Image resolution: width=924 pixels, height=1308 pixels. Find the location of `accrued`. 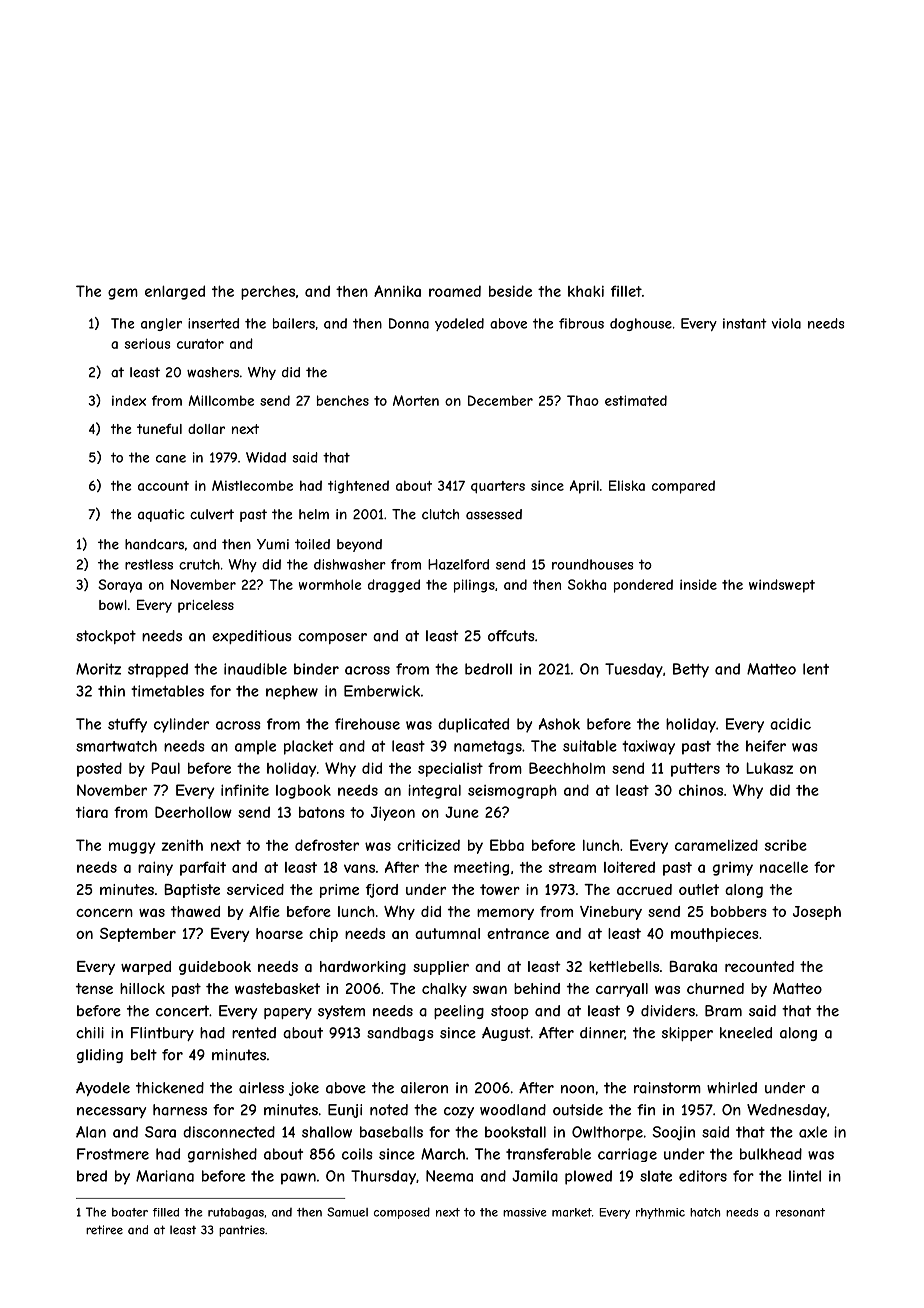

accrued is located at coordinates (644, 889).
